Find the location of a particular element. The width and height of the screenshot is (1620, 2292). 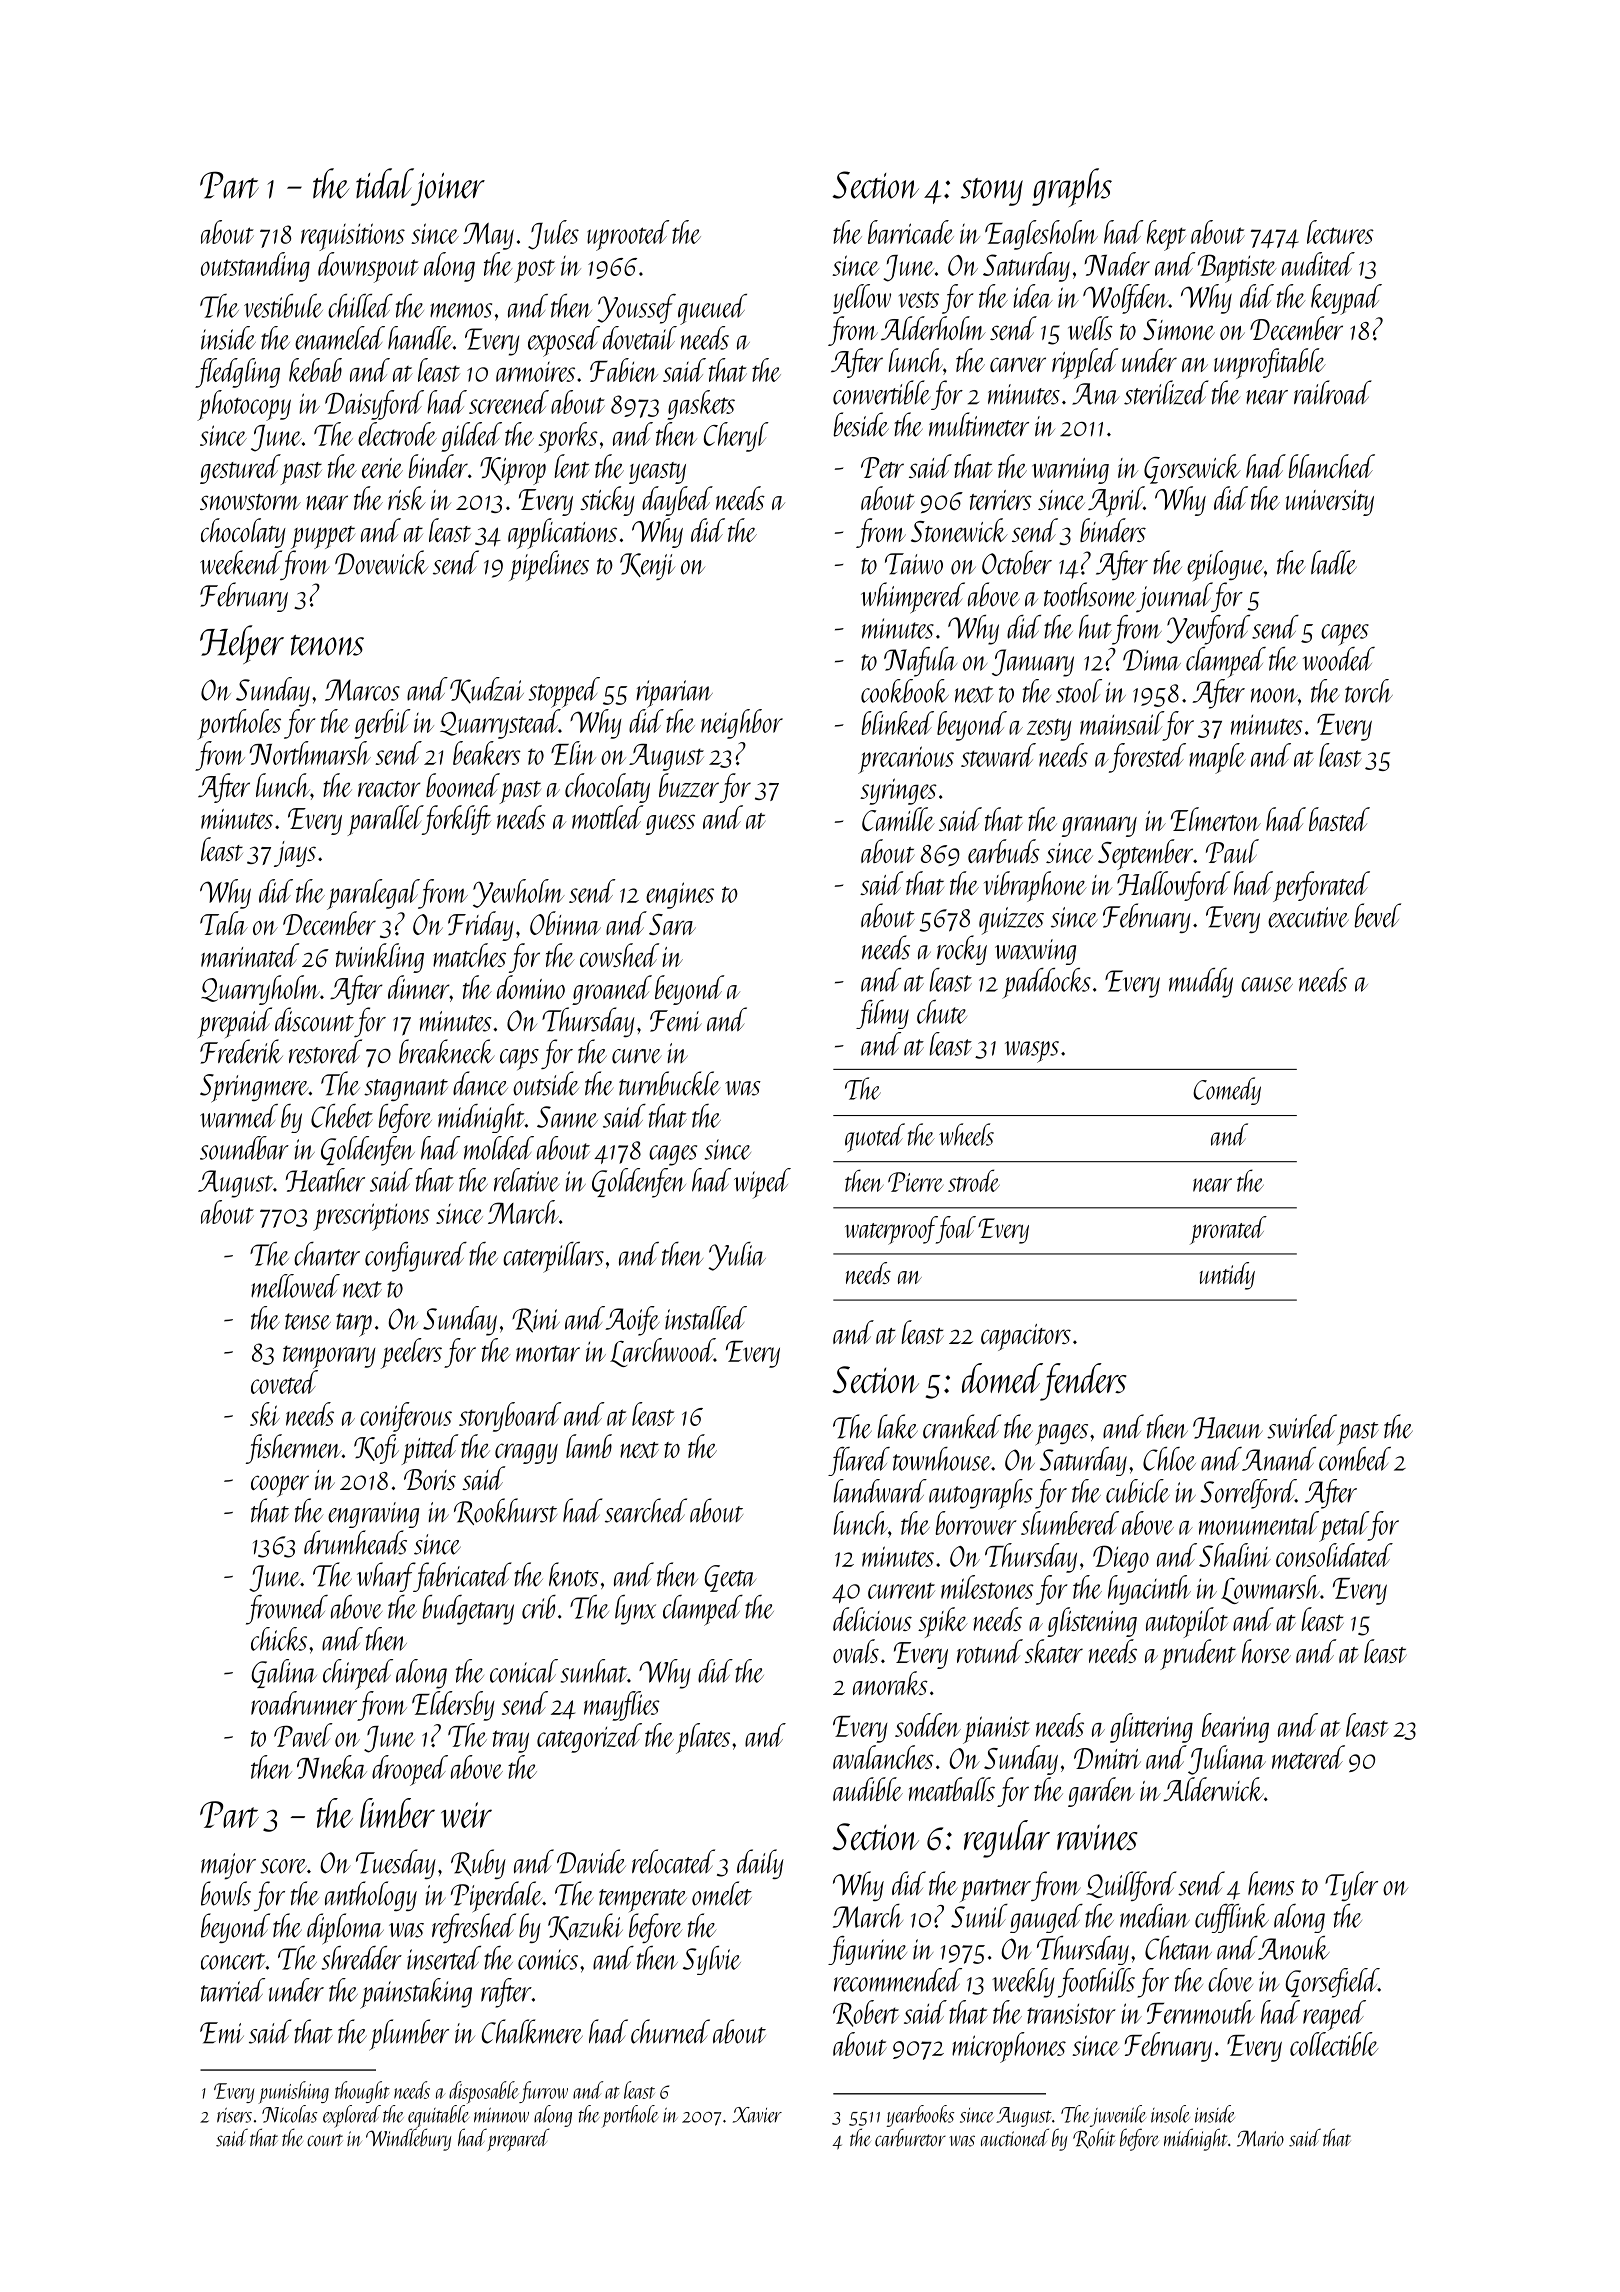

jays is located at coordinates (295, 854).
